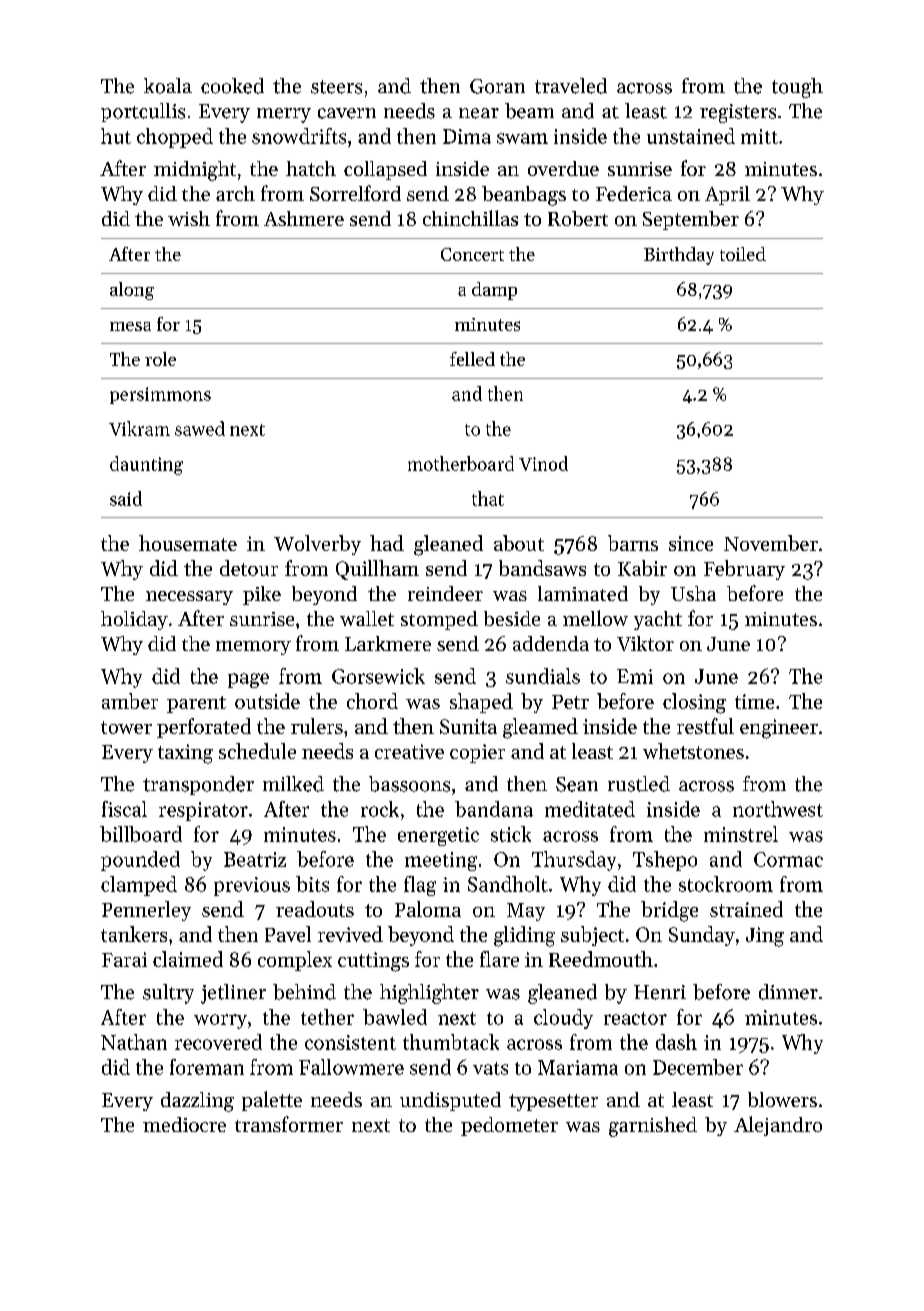 The image size is (924, 1311). What do you see at coordinates (497, 86) in the page?
I see `Goran` at bounding box center [497, 86].
